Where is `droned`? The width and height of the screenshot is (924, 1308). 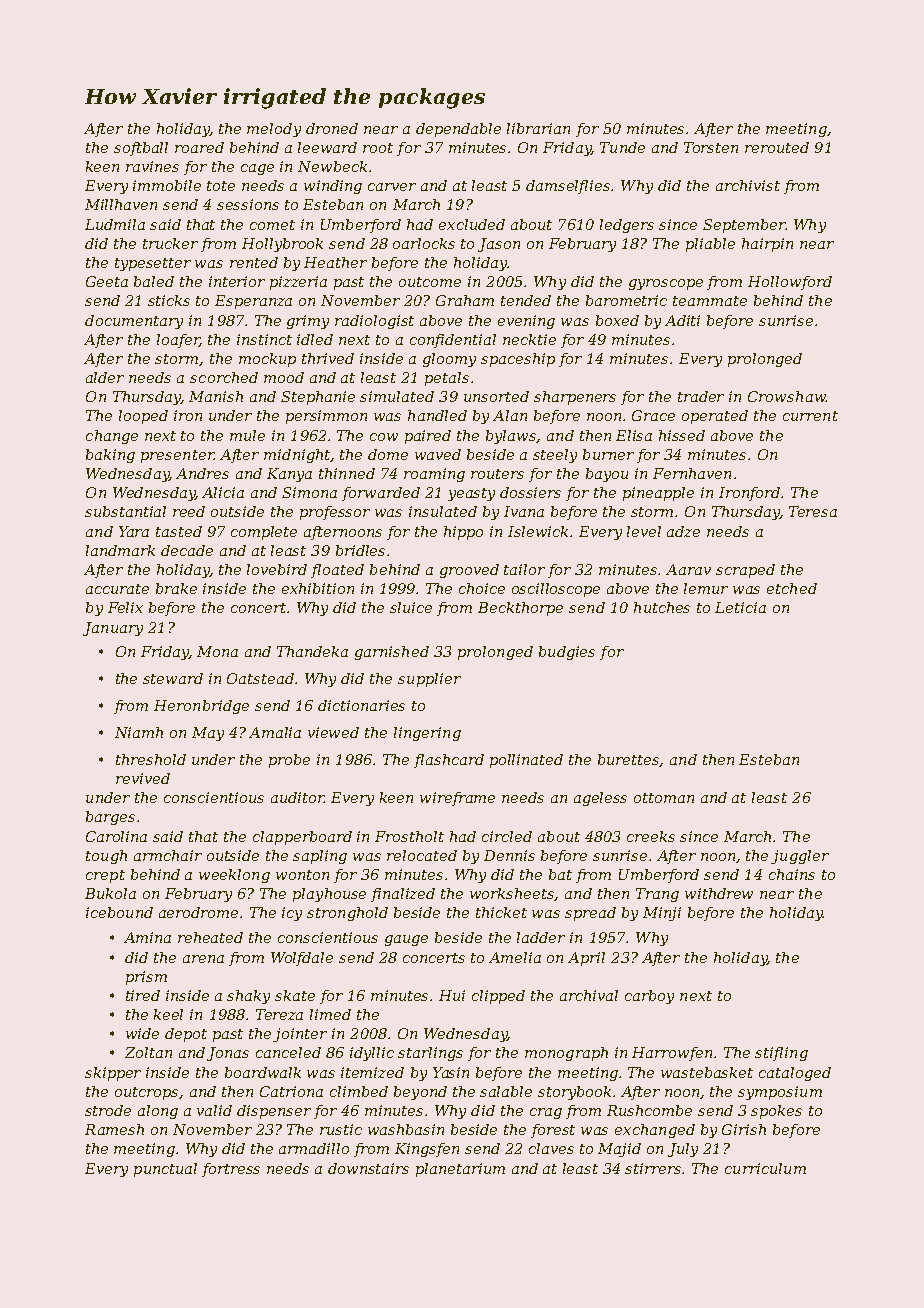
droned is located at coordinates (332, 128).
